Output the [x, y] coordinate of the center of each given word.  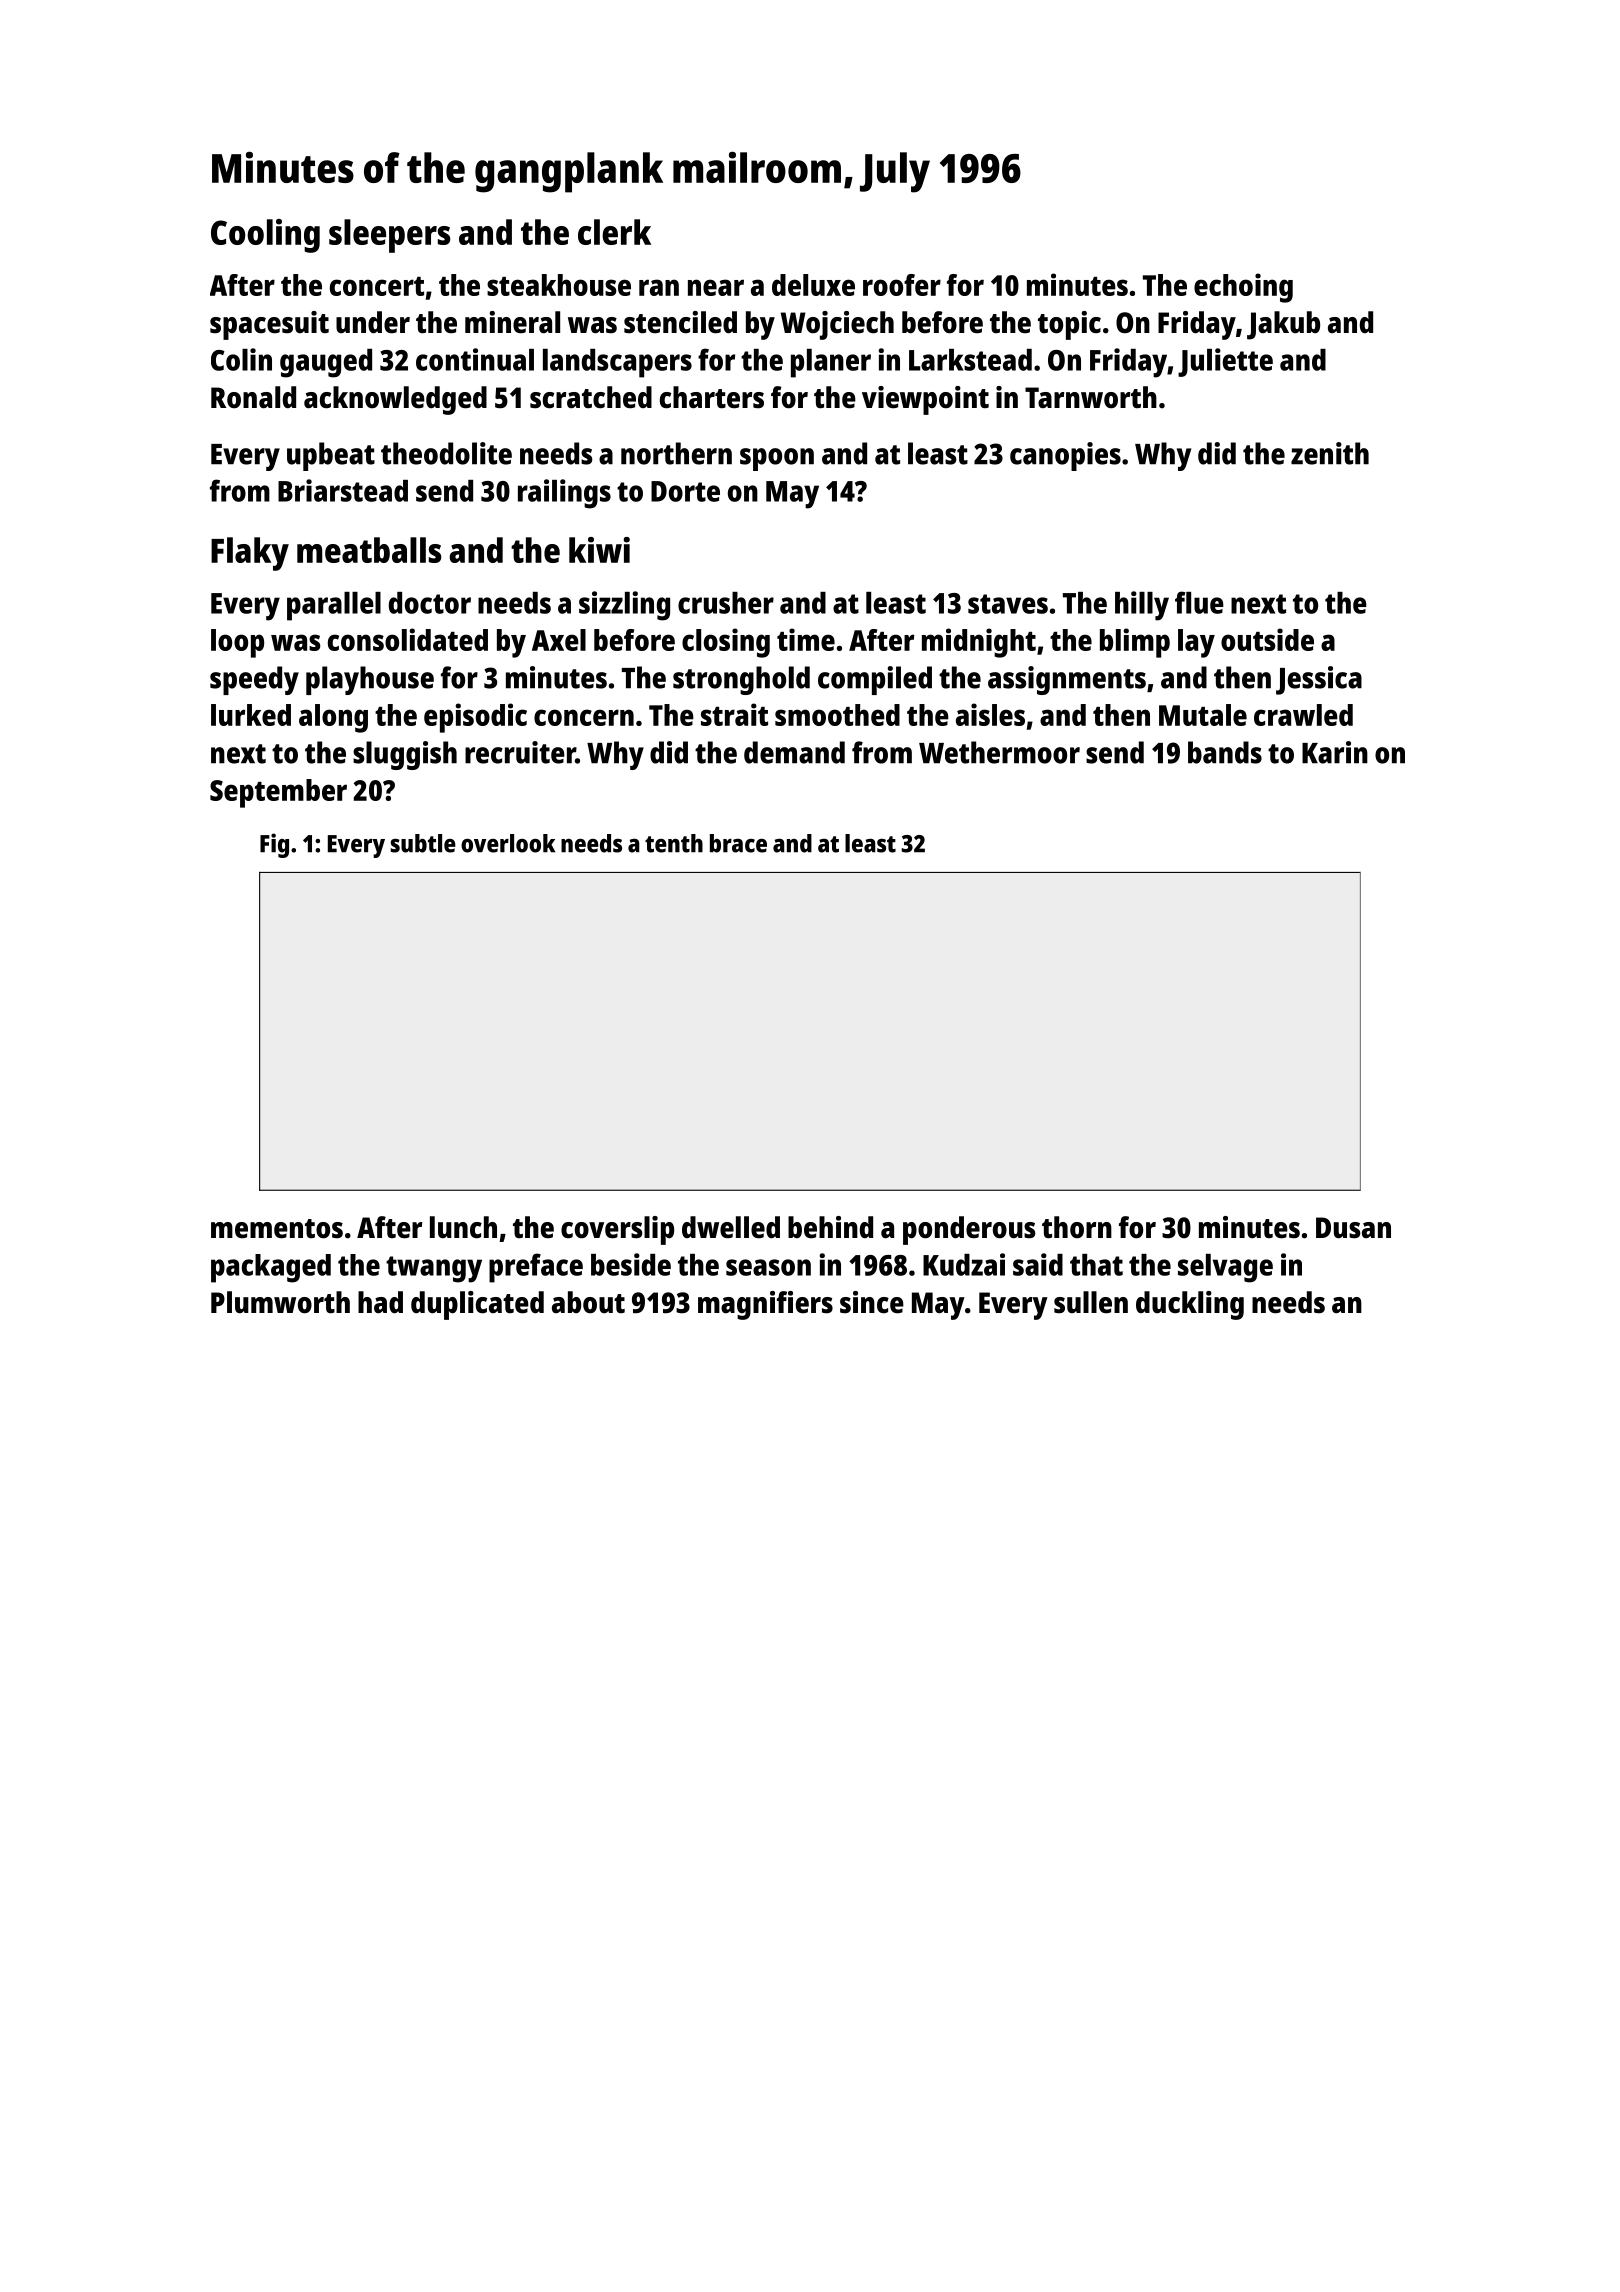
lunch [463, 1227]
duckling [1190, 1305]
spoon [777, 459]
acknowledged [395, 400]
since [872, 1302]
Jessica [1319, 680]
